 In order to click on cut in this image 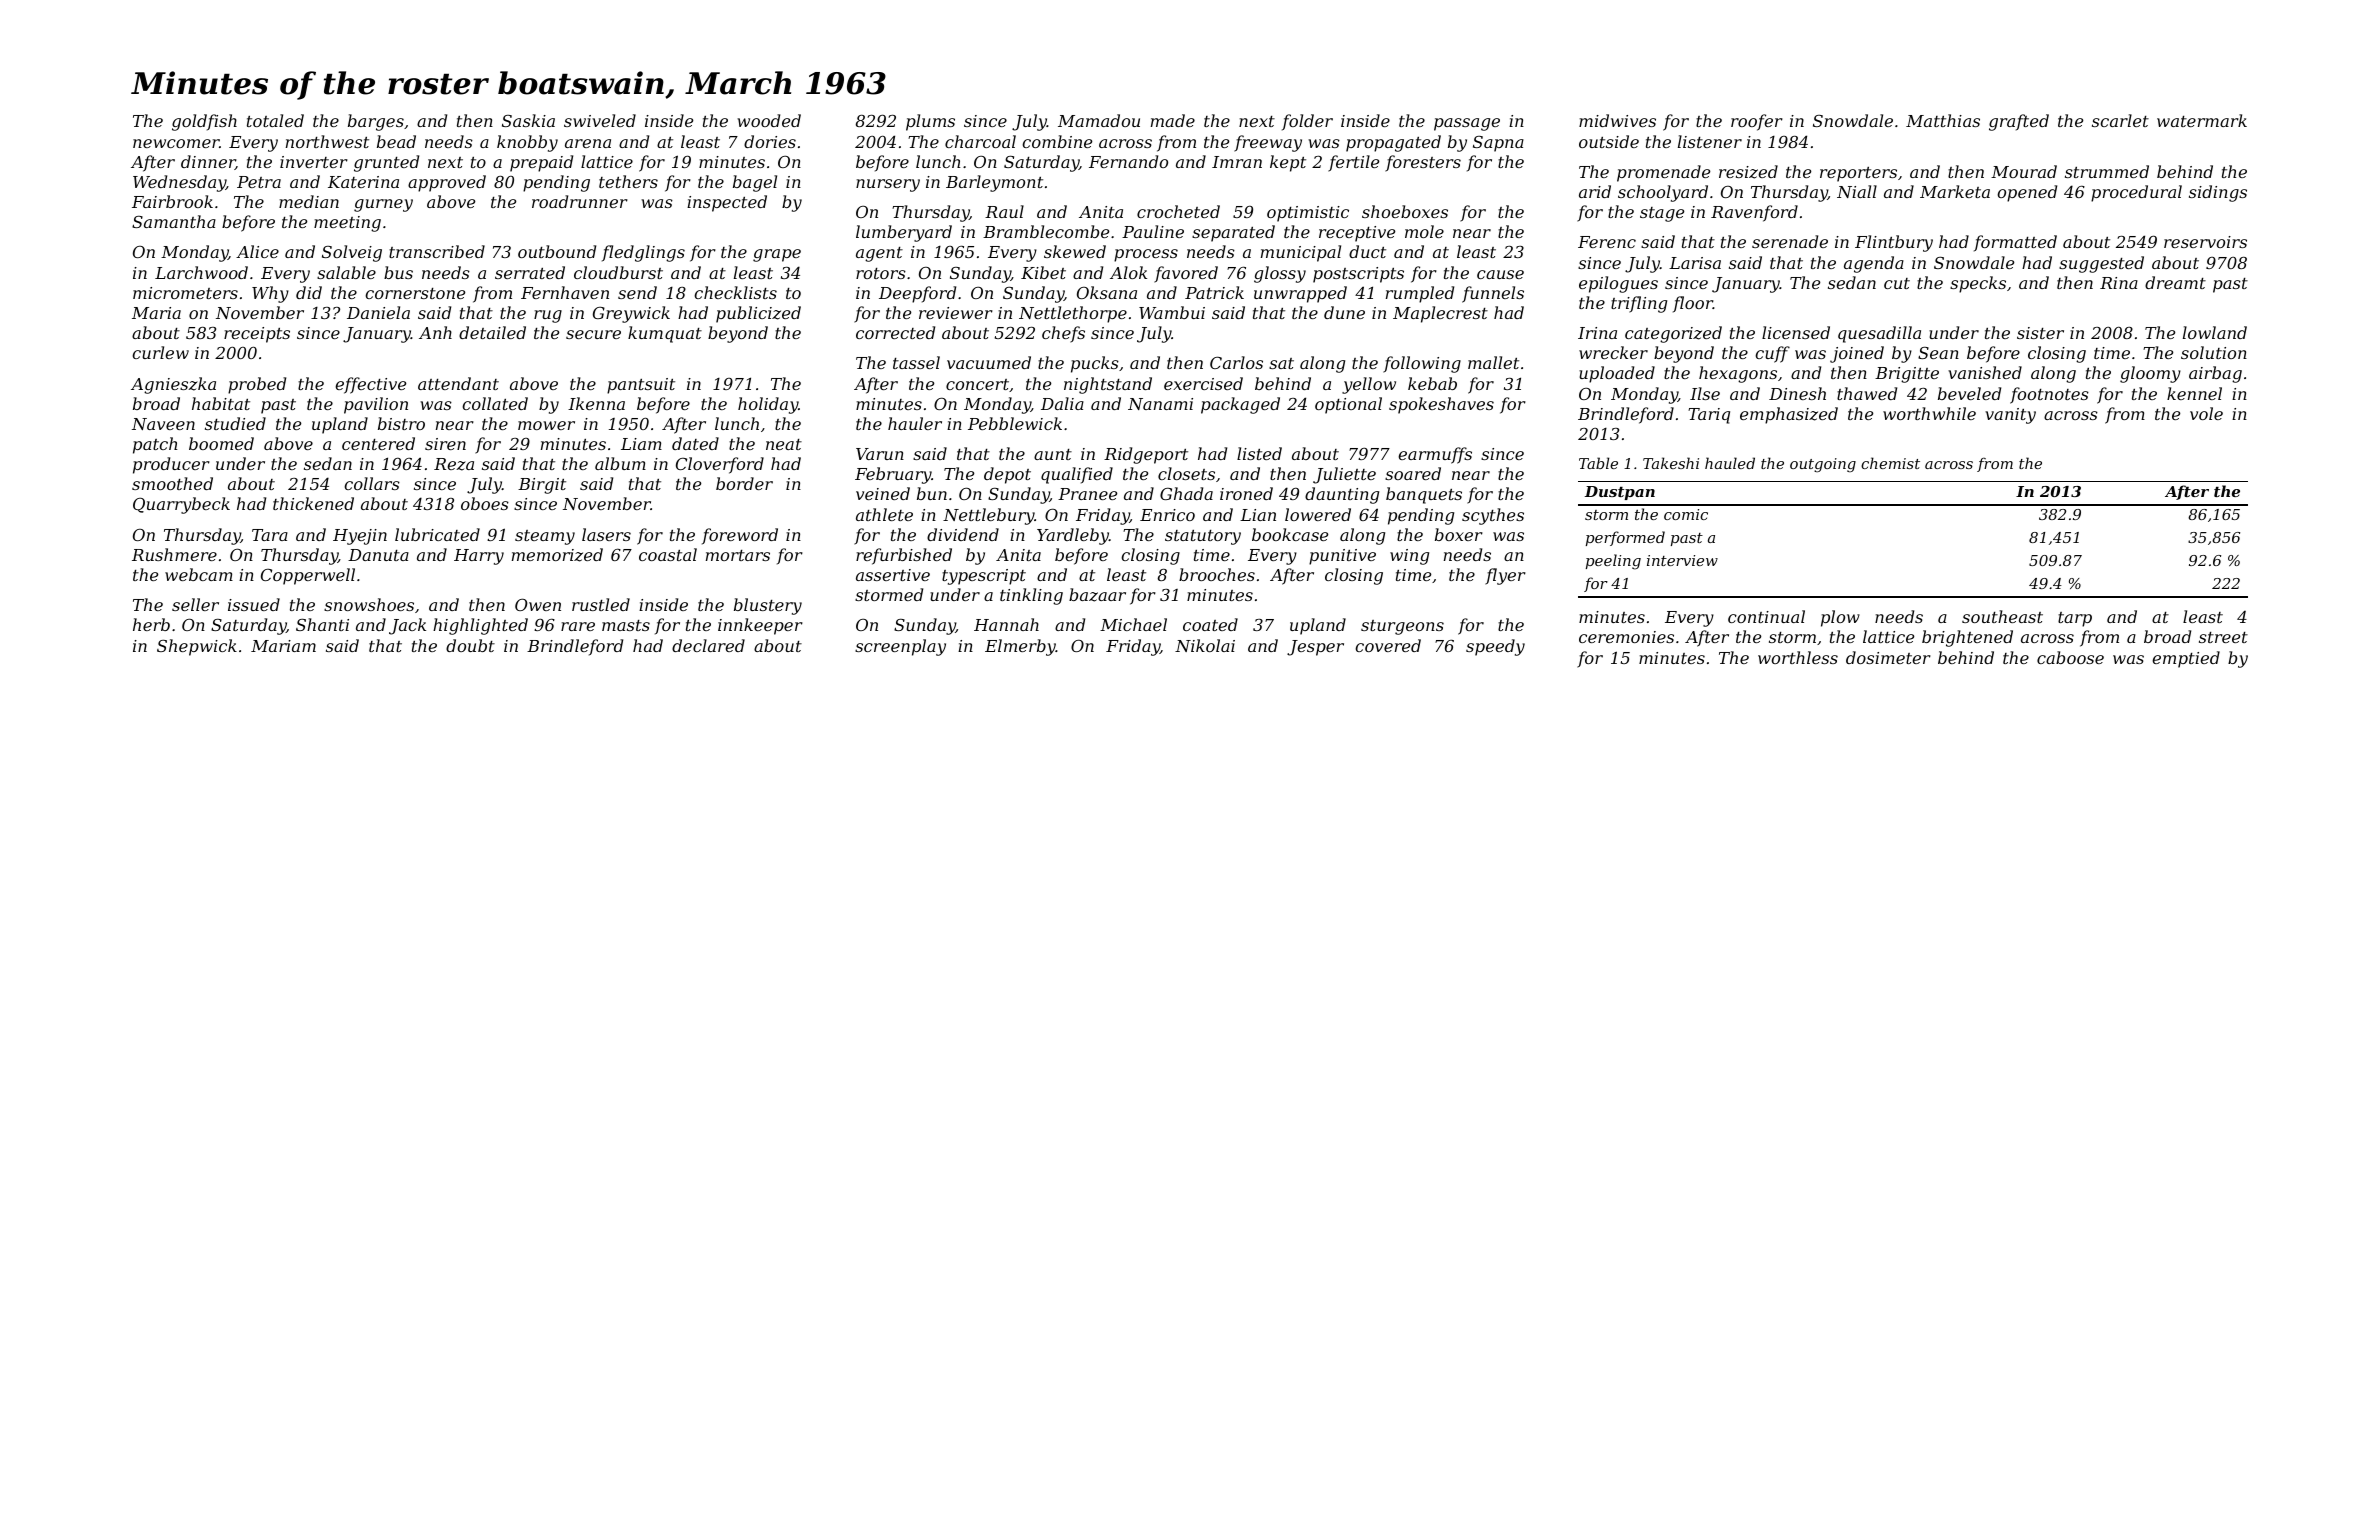, I will do `click(1897, 283)`.
